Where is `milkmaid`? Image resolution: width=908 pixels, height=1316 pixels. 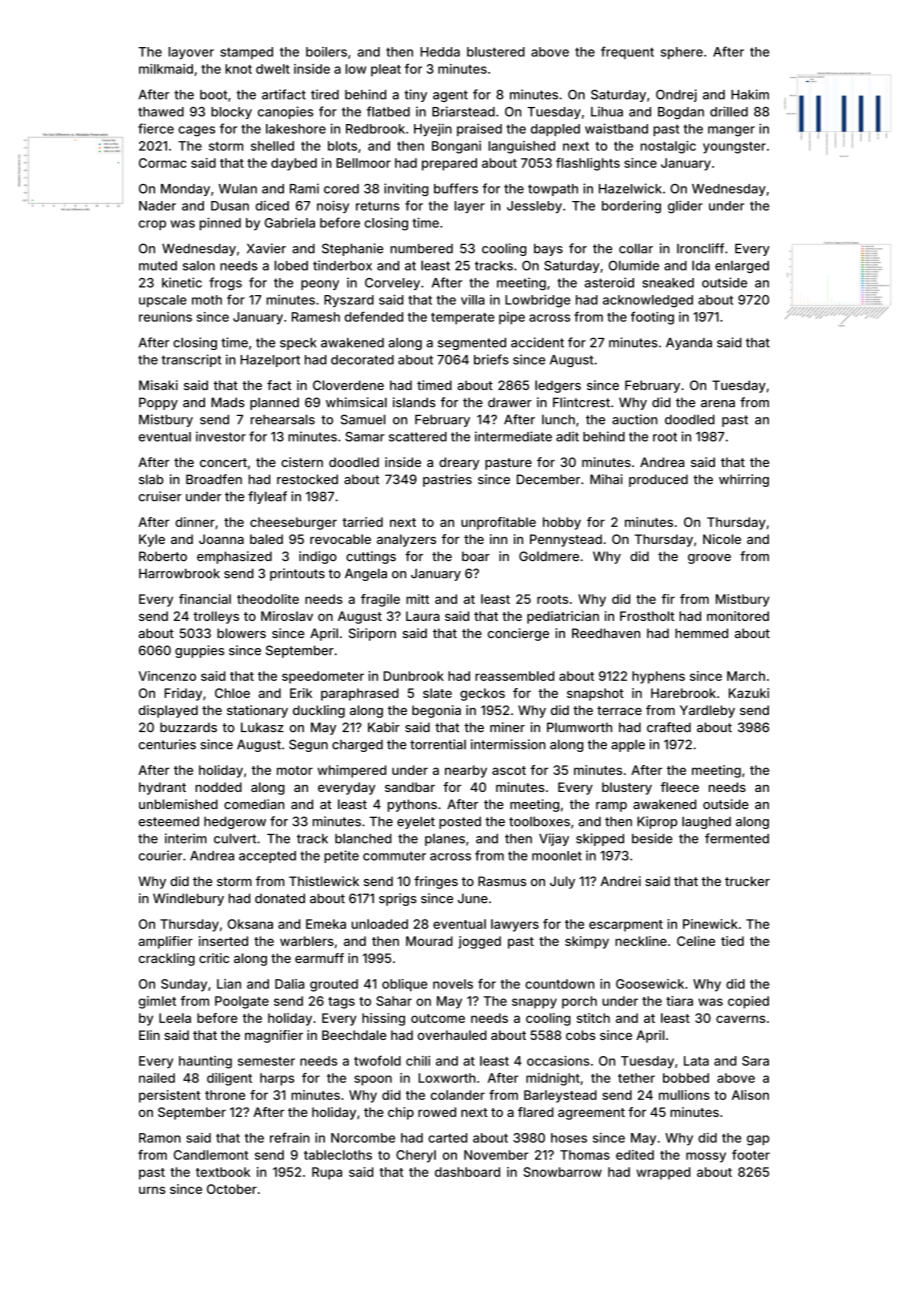 milkmaid is located at coordinates (166, 69).
